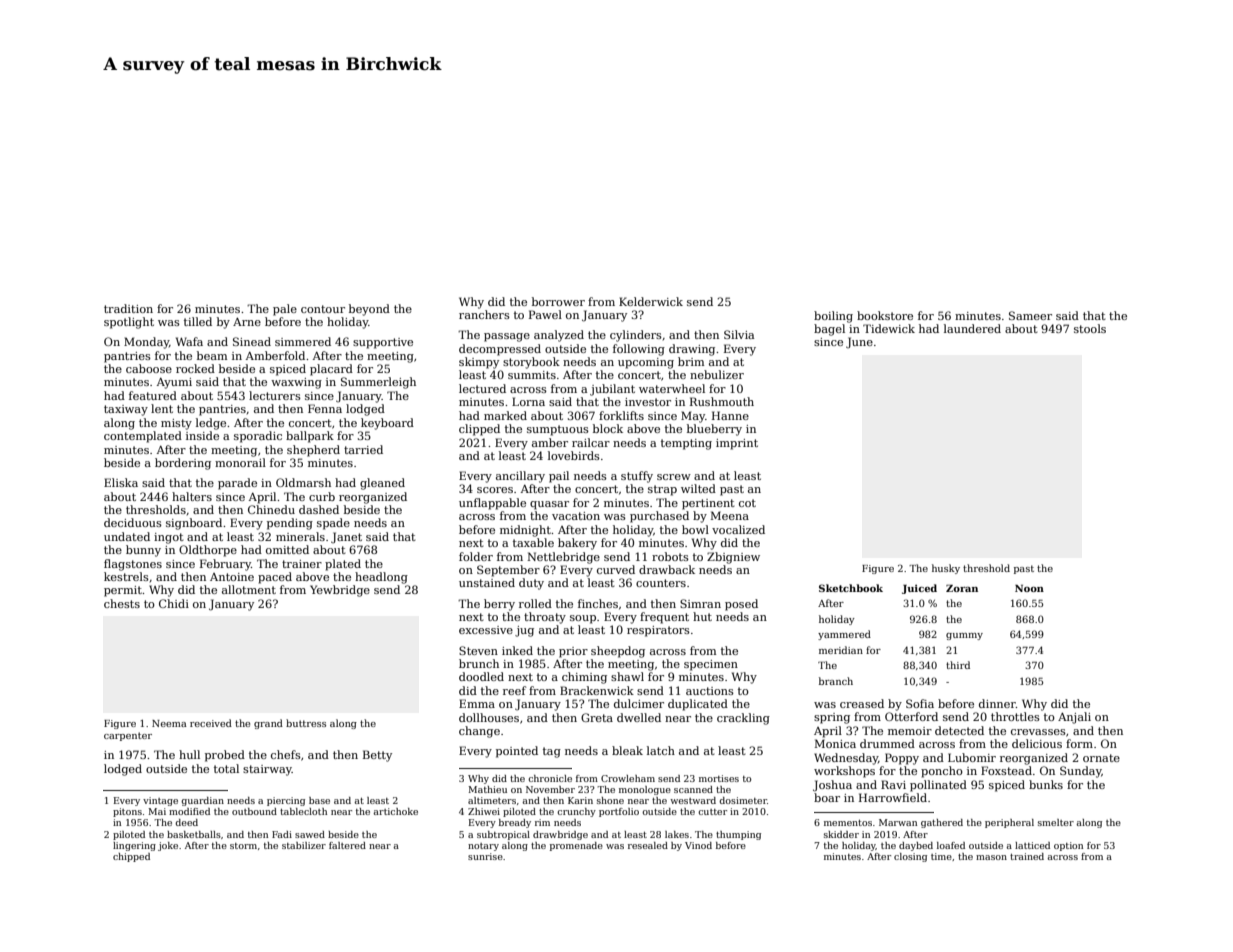 This image has height=952, width=1233. What do you see at coordinates (535, 603) in the image?
I see `rolled` at bounding box center [535, 603].
